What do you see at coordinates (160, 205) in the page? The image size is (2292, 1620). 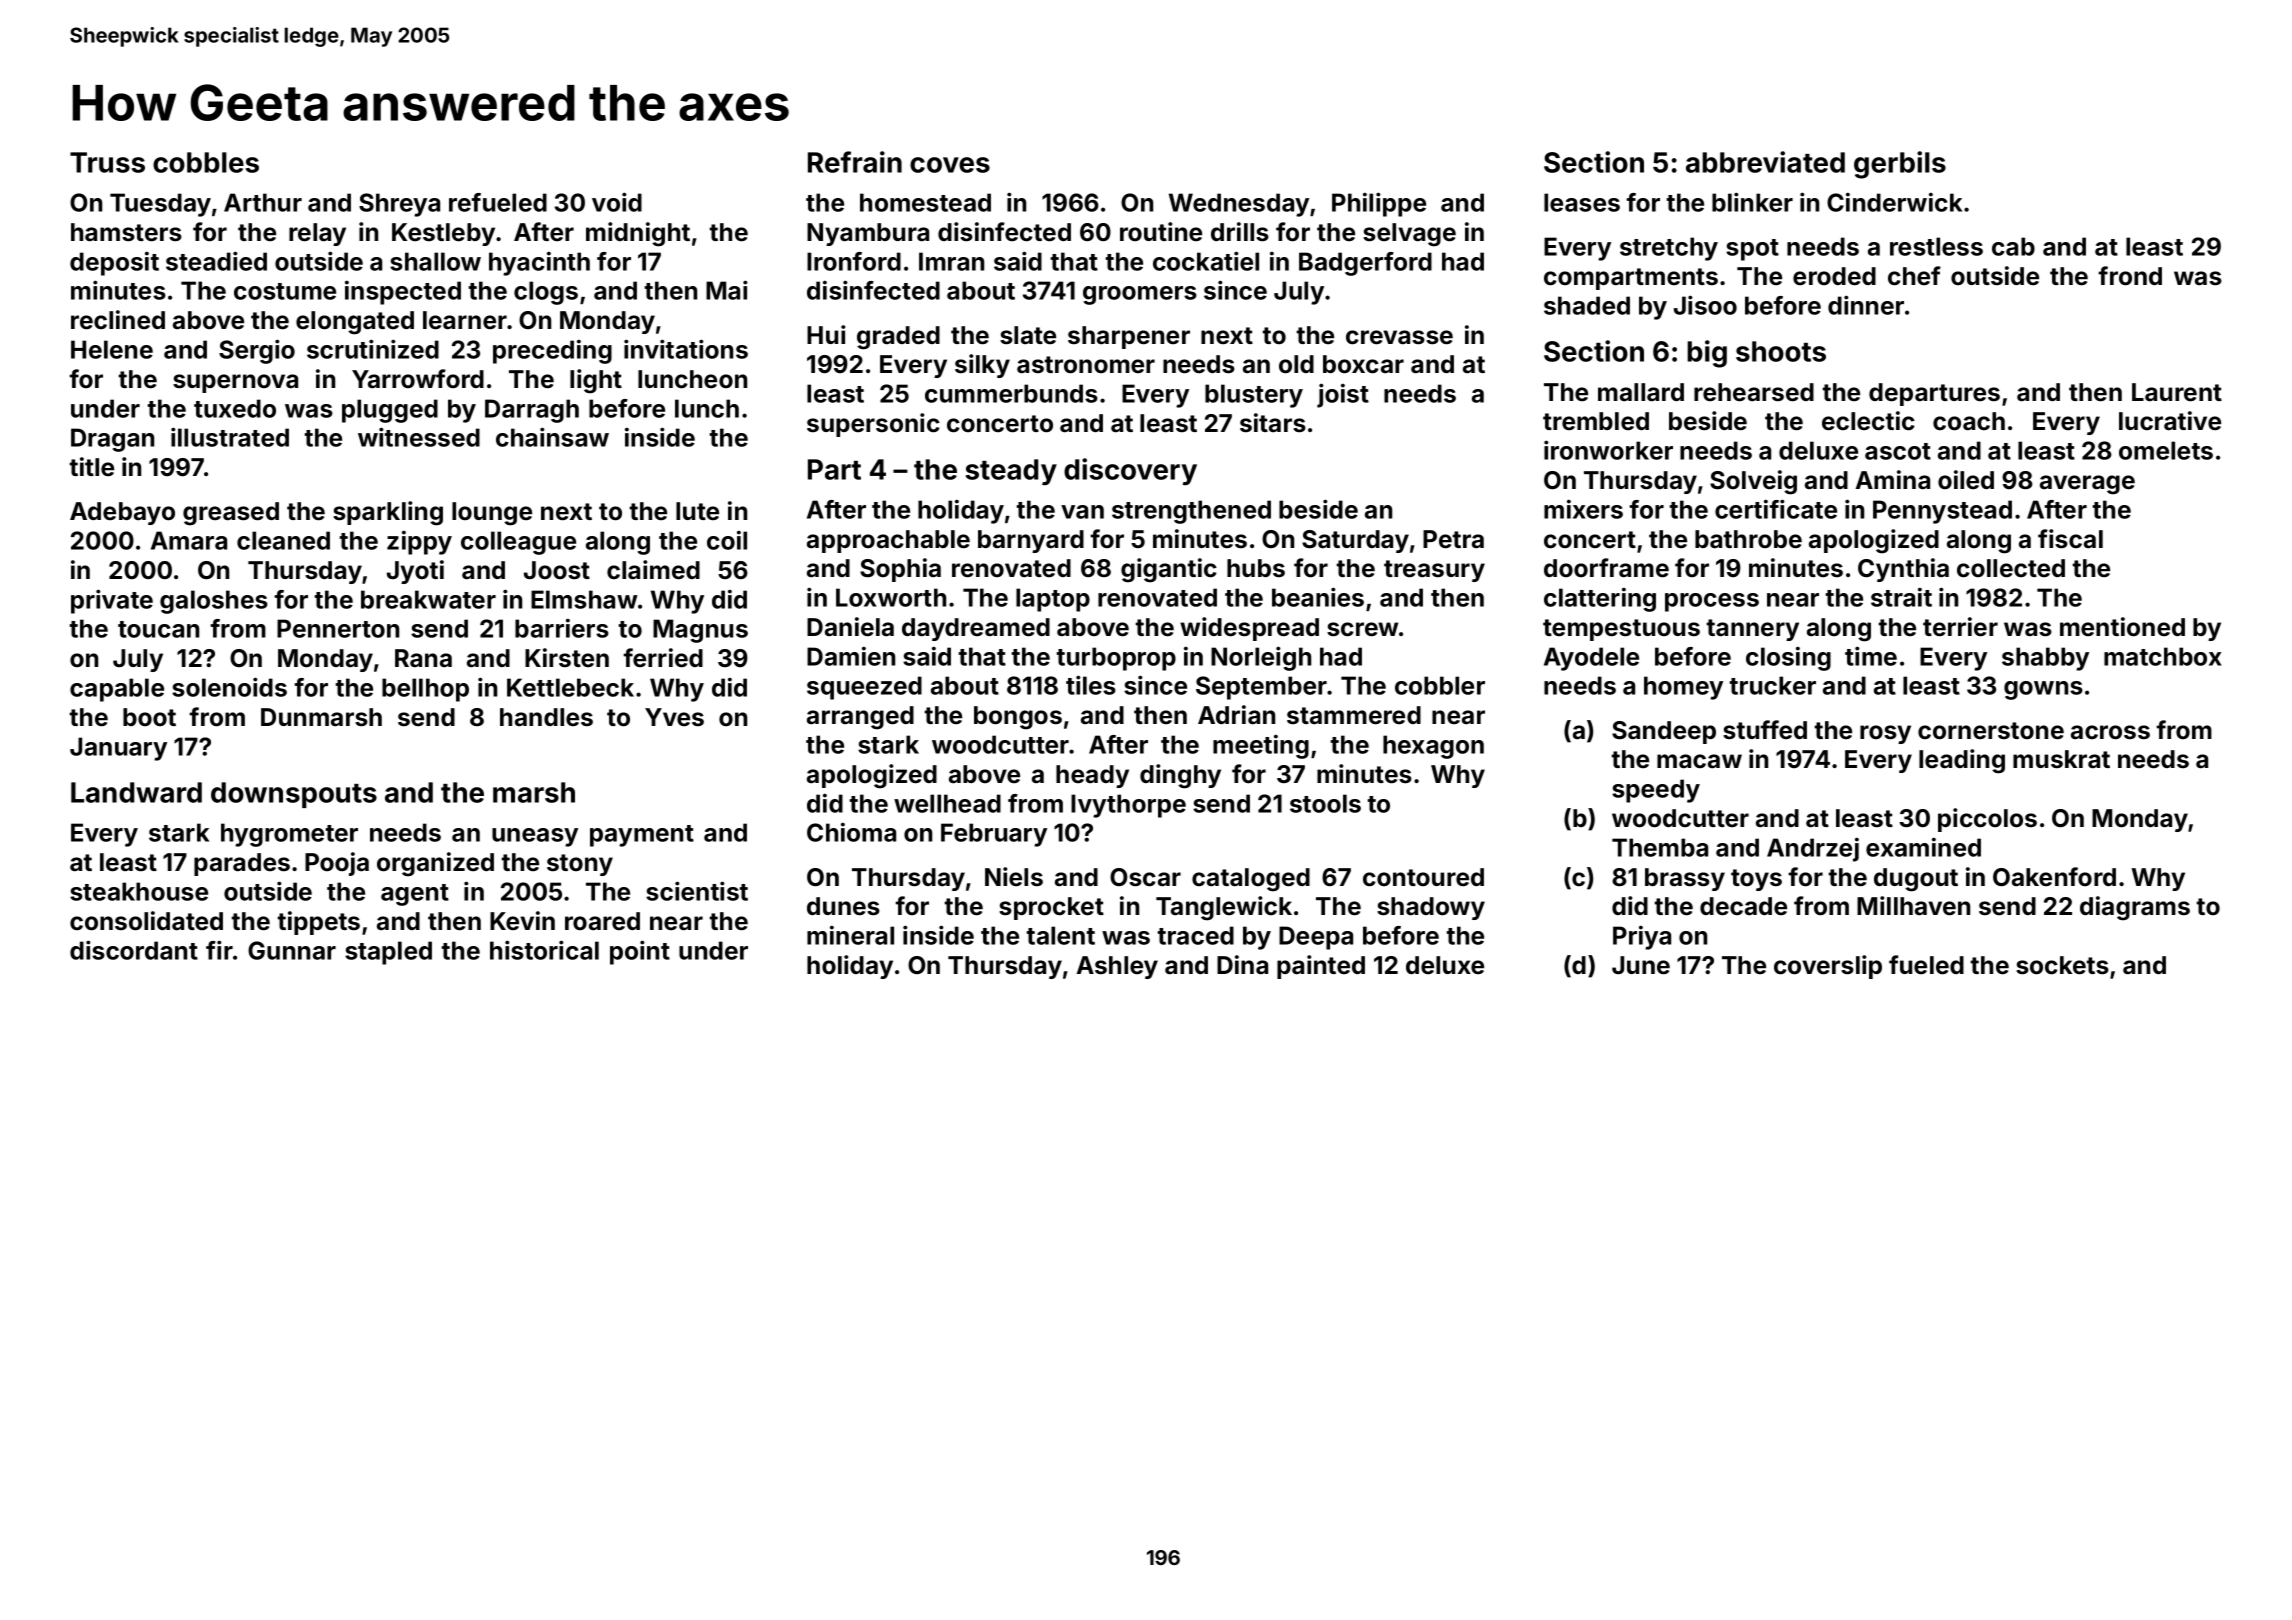 I see `Tuesday` at bounding box center [160, 205].
